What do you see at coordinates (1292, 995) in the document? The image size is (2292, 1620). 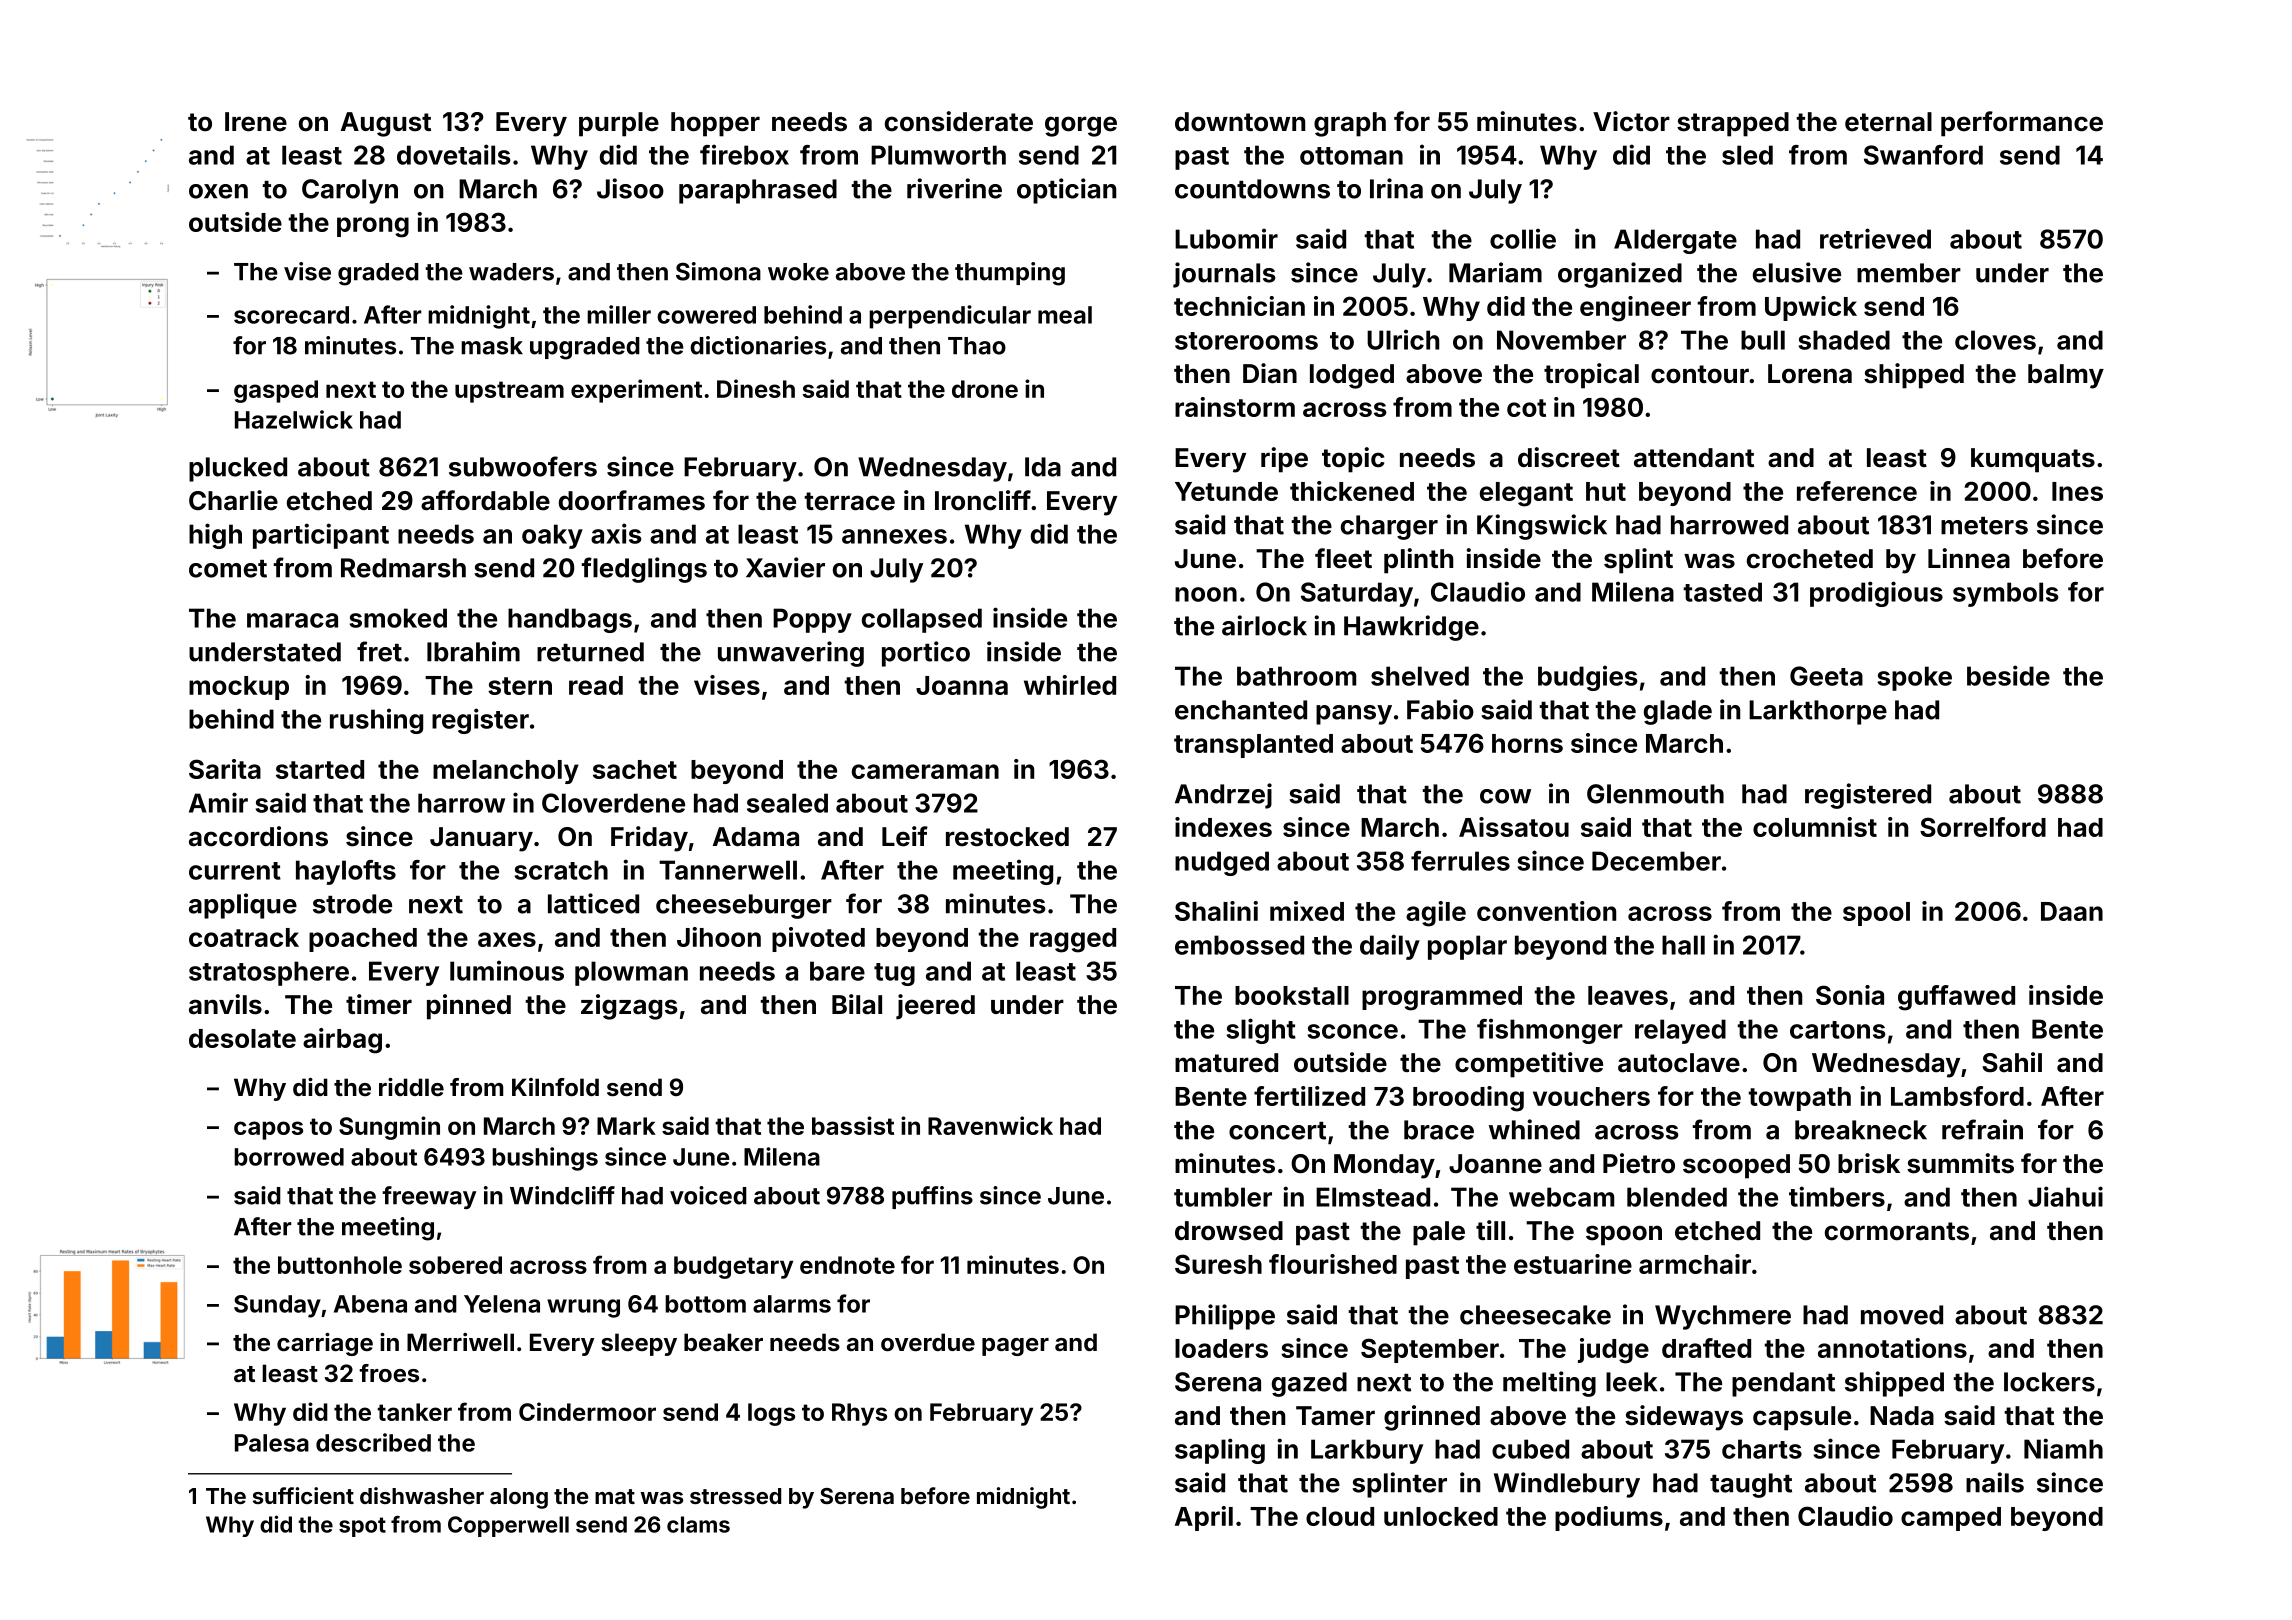 I see `bookstall` at bounding box center [1292, 995].
